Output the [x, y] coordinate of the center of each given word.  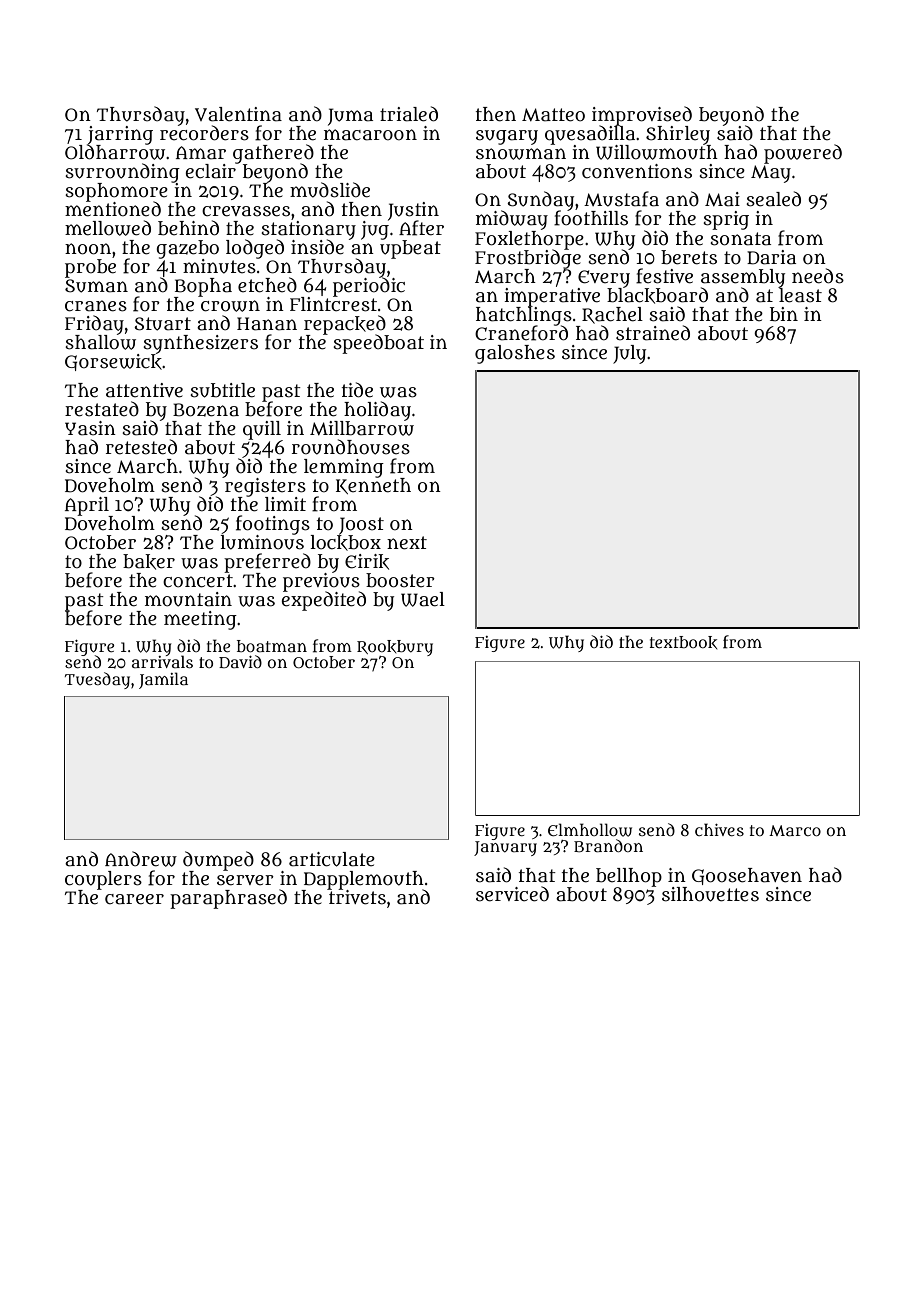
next [407, 543]
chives [719, 829]
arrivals [162, 662]
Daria [771, 257]
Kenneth [373, 486]
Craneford [521, 333]
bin [784, 314]
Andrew [141, 859]
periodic [369, 287]
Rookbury [395, 648]
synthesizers [200, 344]
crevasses [246, 211]
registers [265, 487]
